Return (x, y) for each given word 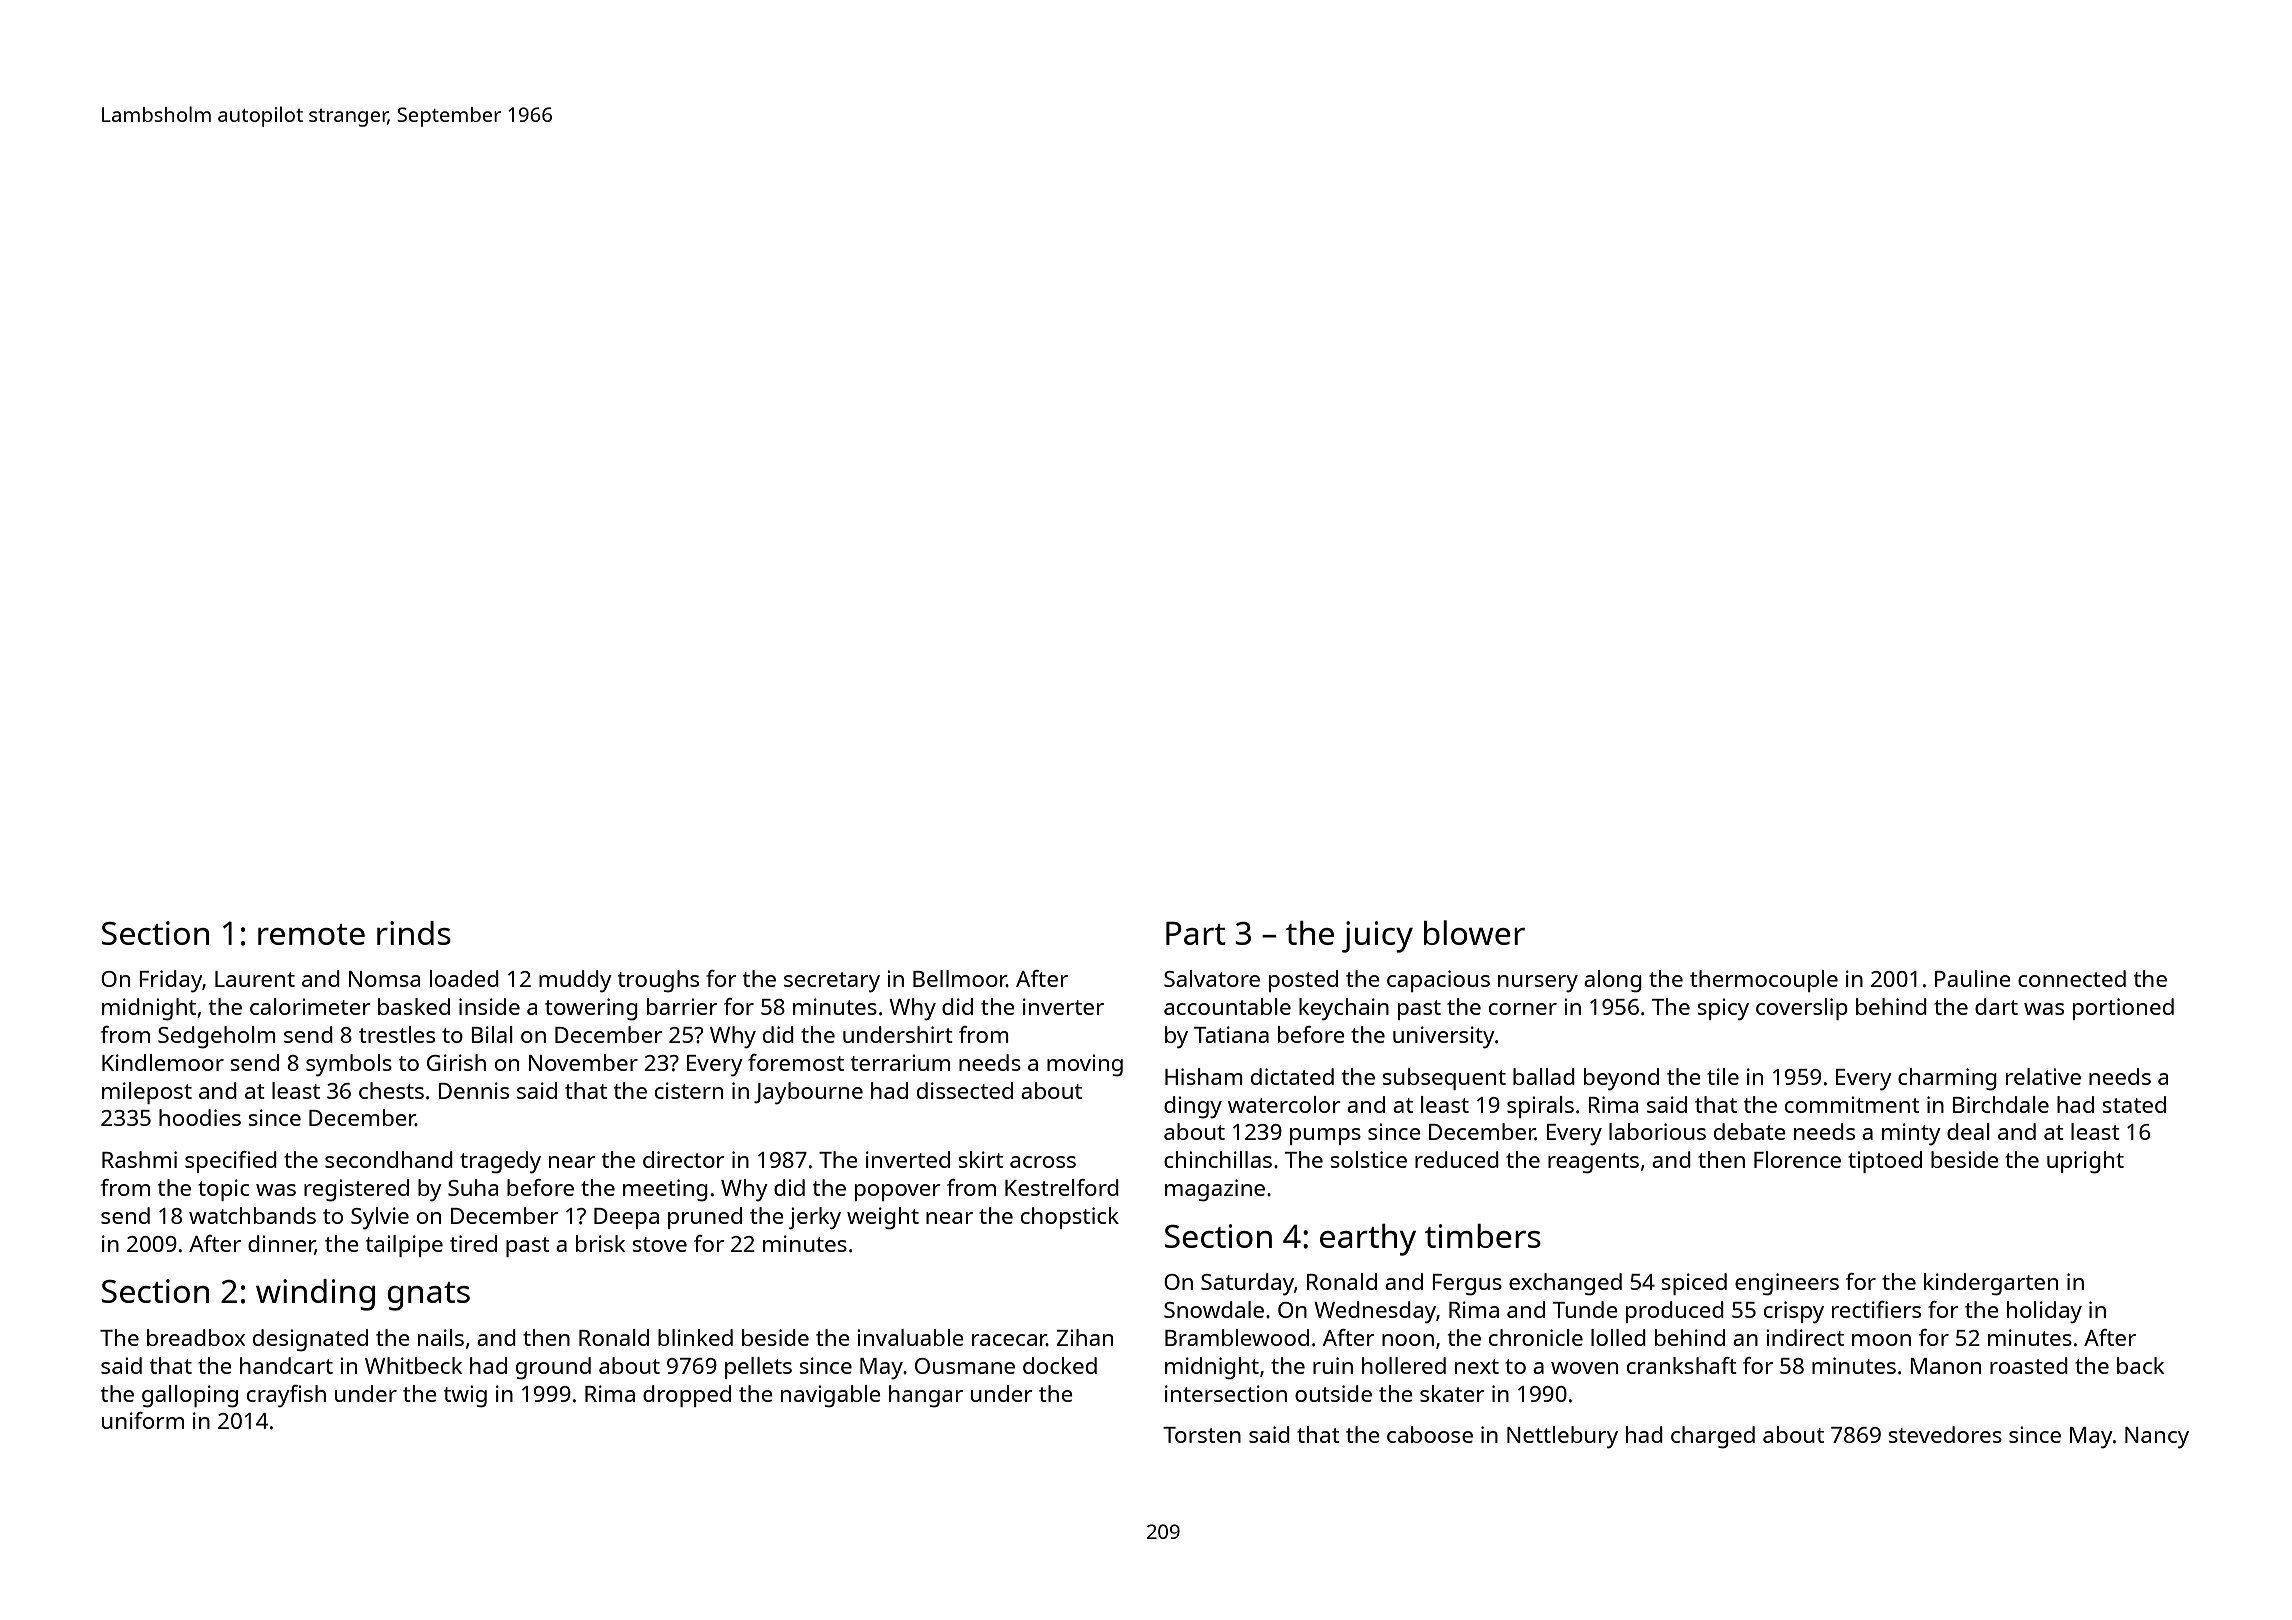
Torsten (1202, 1435)
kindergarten (1991, 1284)
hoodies (200, 1117)
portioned (2123, 1009)
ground (553, 1368)
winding (315, 1295)
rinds (414, 933)
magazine (1215, 1190)
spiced (1694, 1284)
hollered (1404, 1365)
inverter (1063, 1006)
